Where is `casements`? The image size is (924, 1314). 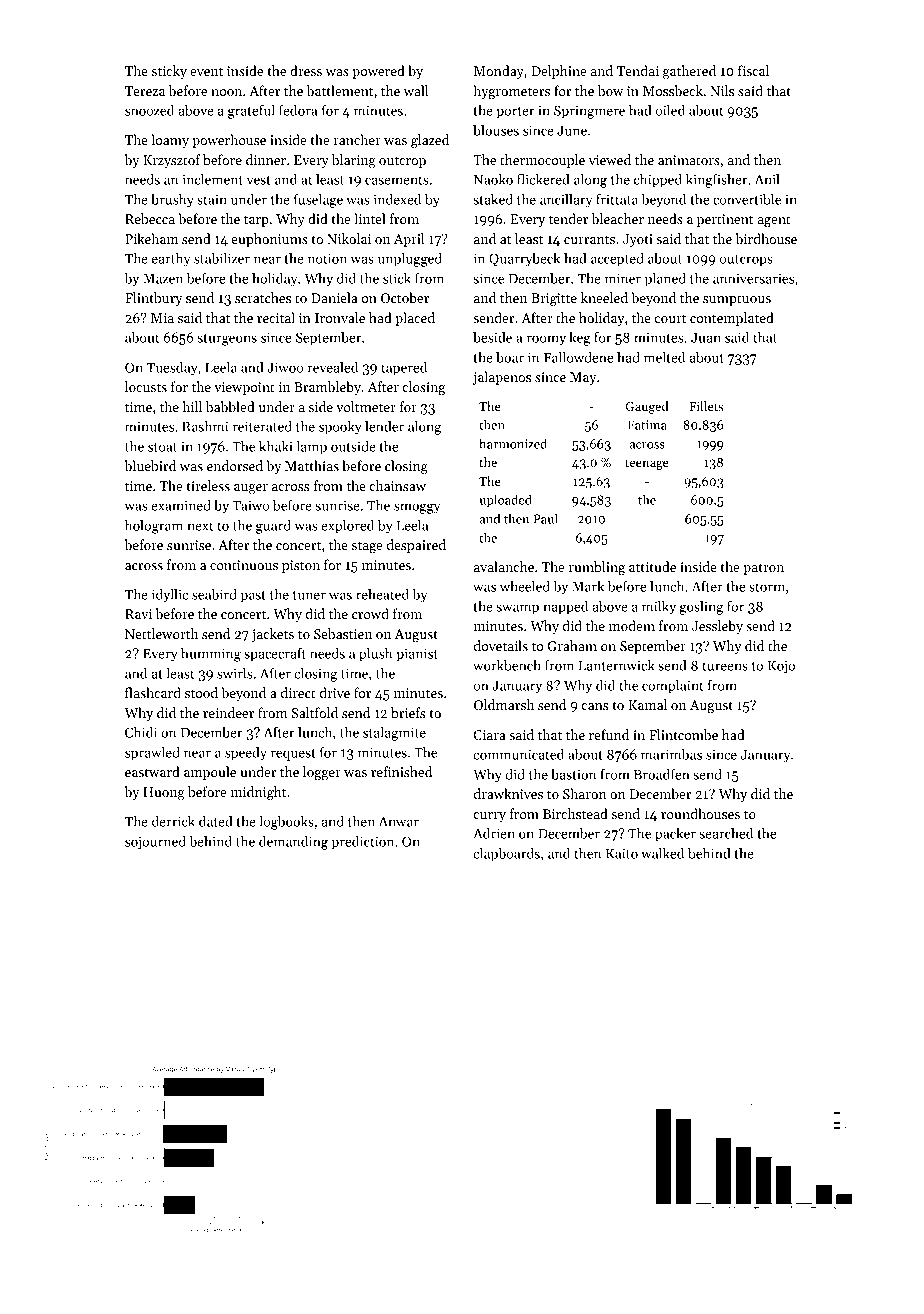 casements is located at coordinates (397, 180).
